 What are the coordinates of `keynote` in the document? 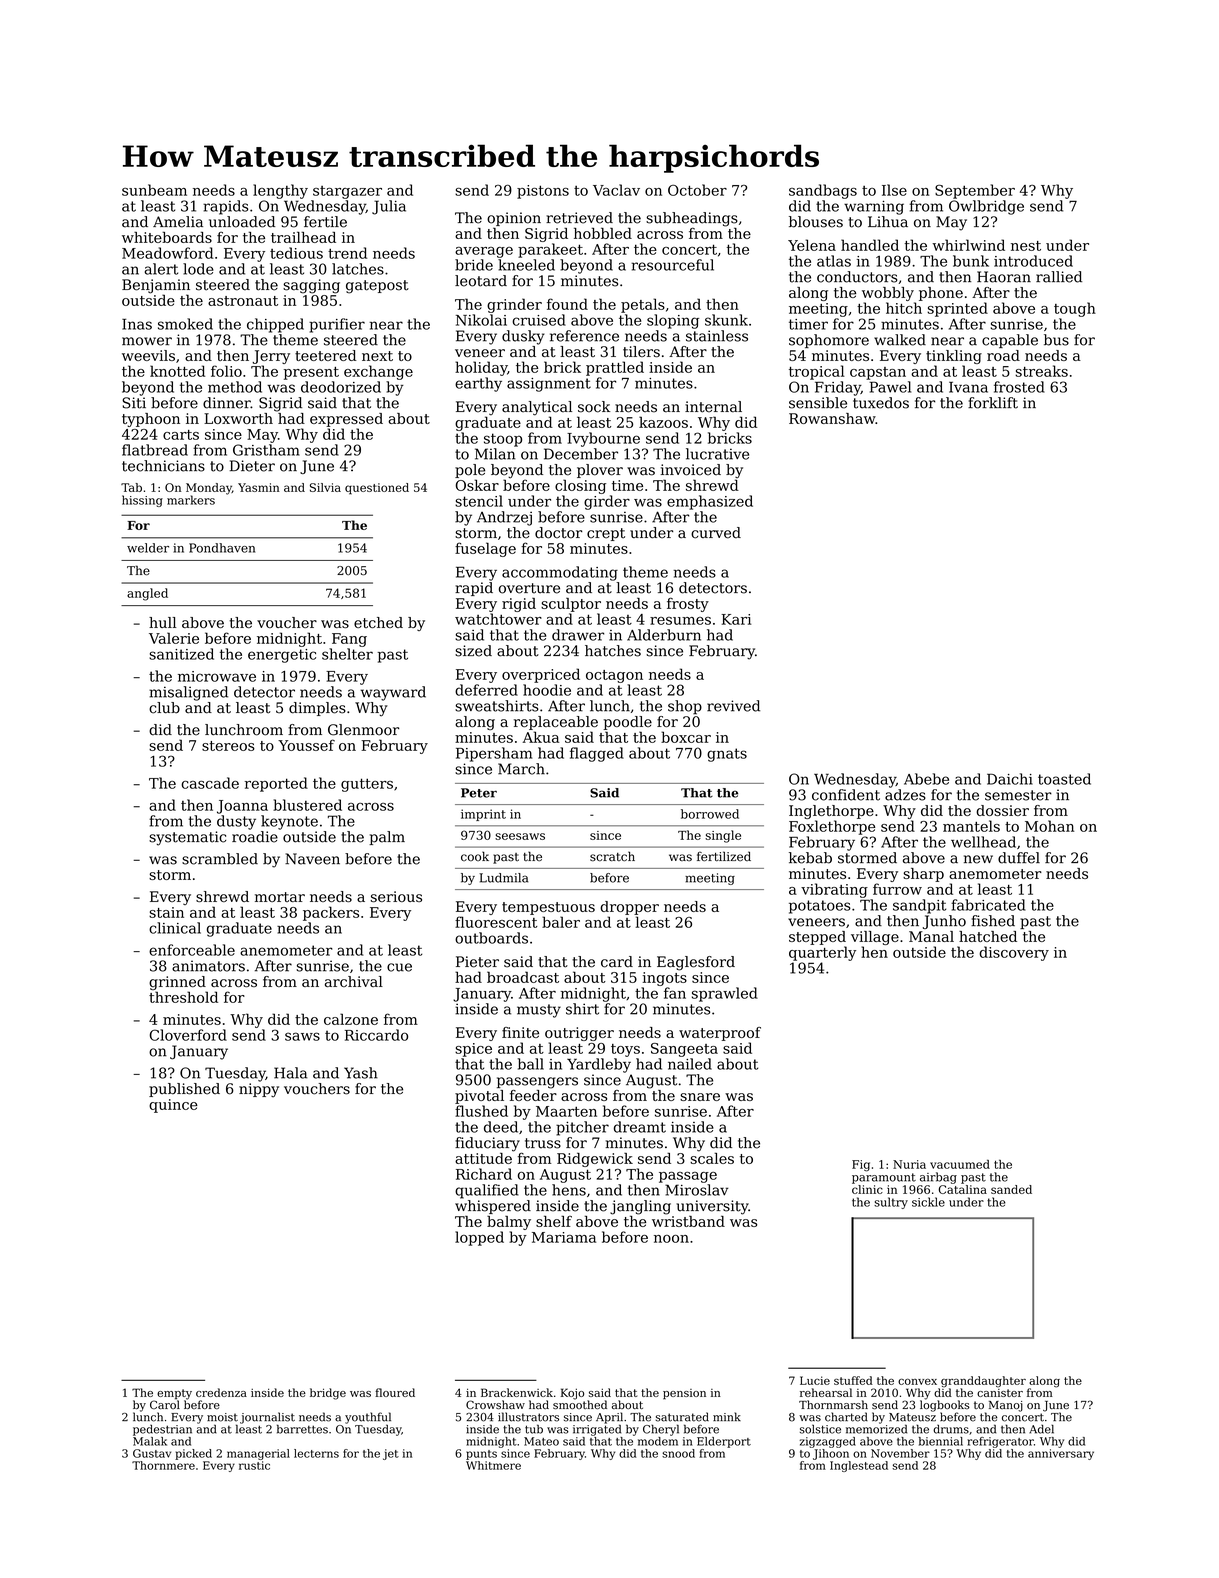 It's located at (289, 822).
